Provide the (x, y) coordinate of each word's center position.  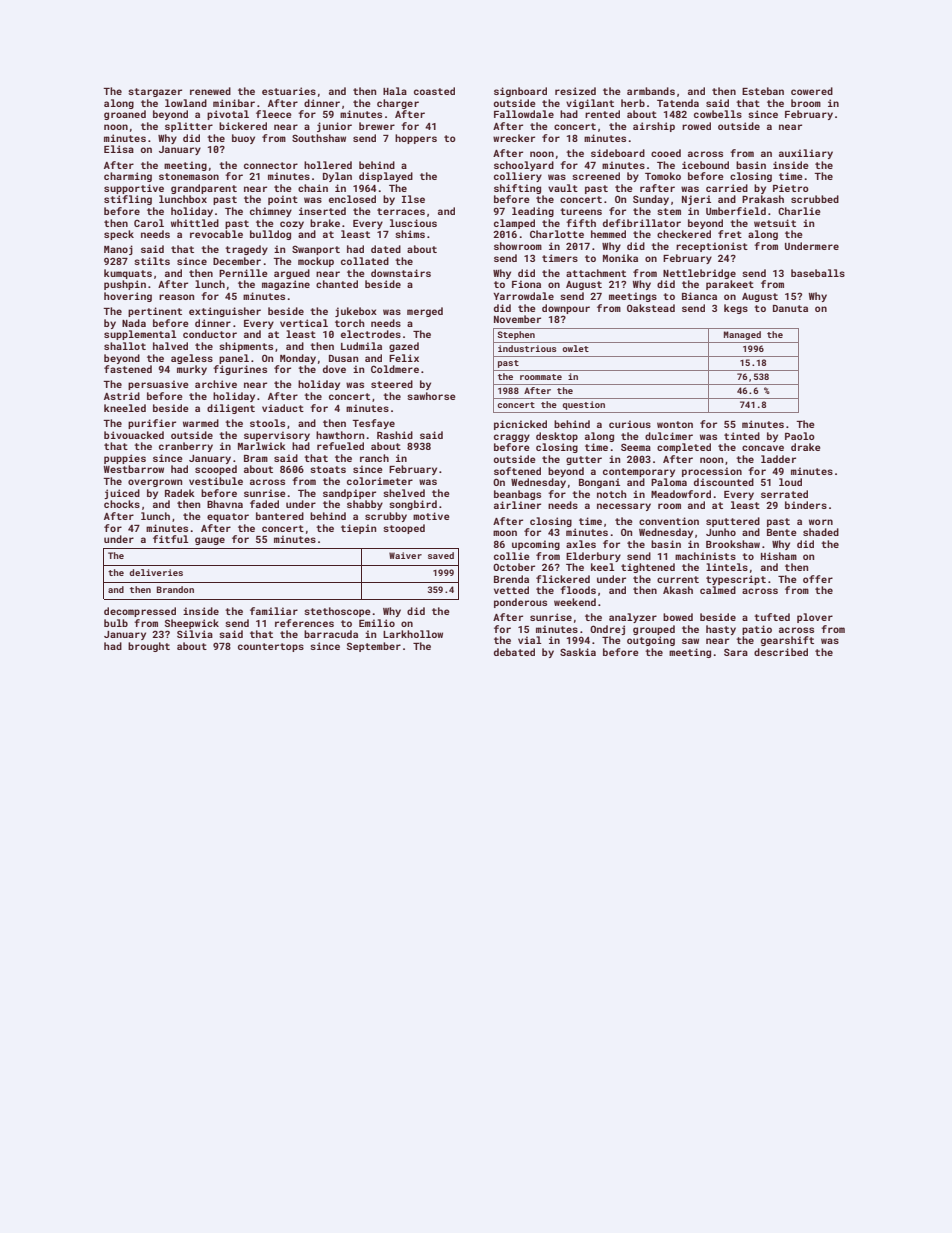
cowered (812, 91)
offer (818, 579)
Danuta (790, 308)
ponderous (520, 603)
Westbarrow (134, 469)
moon (505, 533)
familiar (274, 611)
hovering (128, 297)
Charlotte (557, 234)
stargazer (155, 92)
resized (575, 91)
